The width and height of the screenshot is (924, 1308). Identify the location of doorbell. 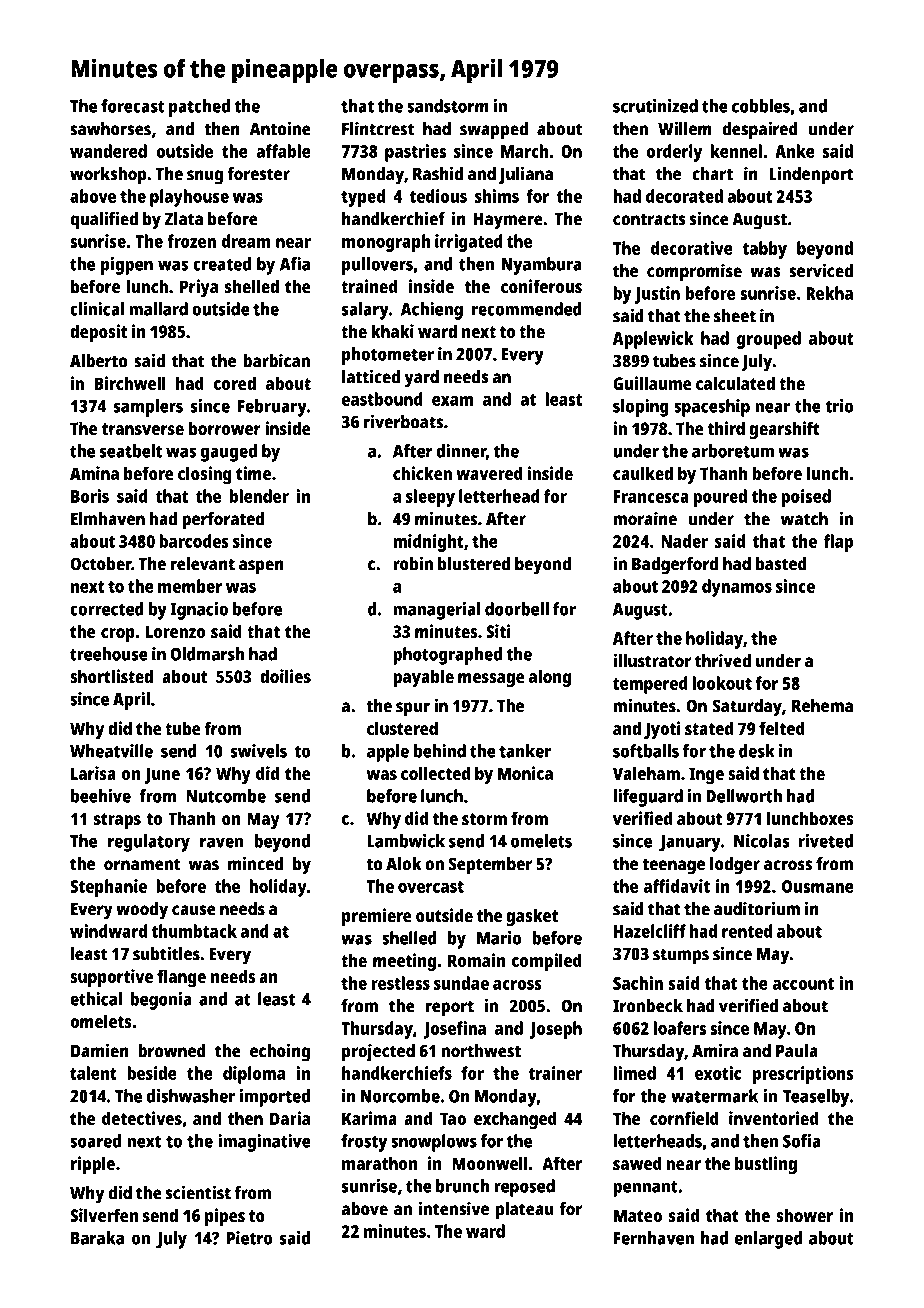
(517, 609).
